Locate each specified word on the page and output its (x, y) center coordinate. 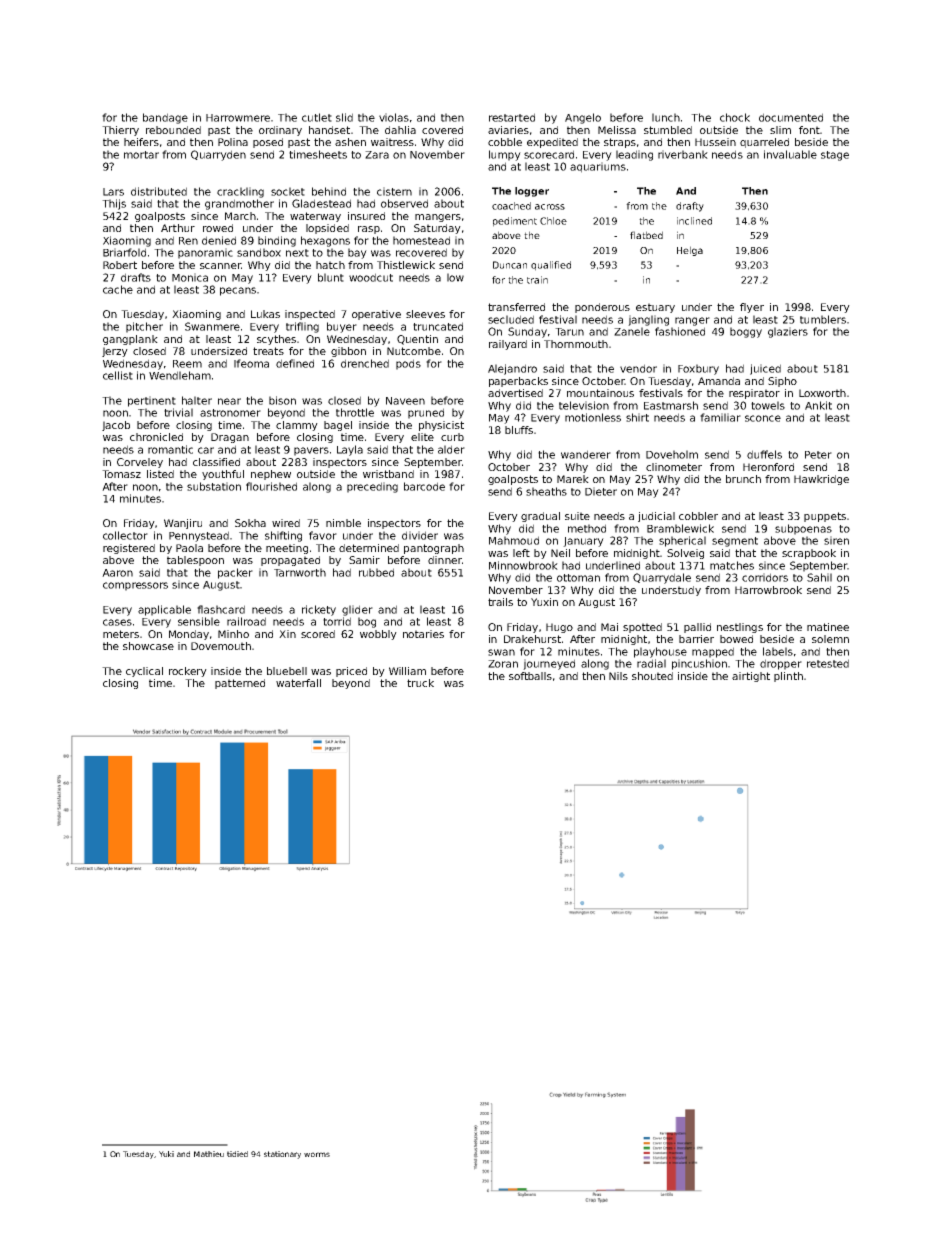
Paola (189, 548)
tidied (237, 1154)
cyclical (144, 672)
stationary (282, 1155)
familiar (720, 417)
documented (791, 117)
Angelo (583, 118)
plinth (788, 677)
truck (420, 683)
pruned (426, 413)
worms (317, 1154)
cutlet (317, 117)
